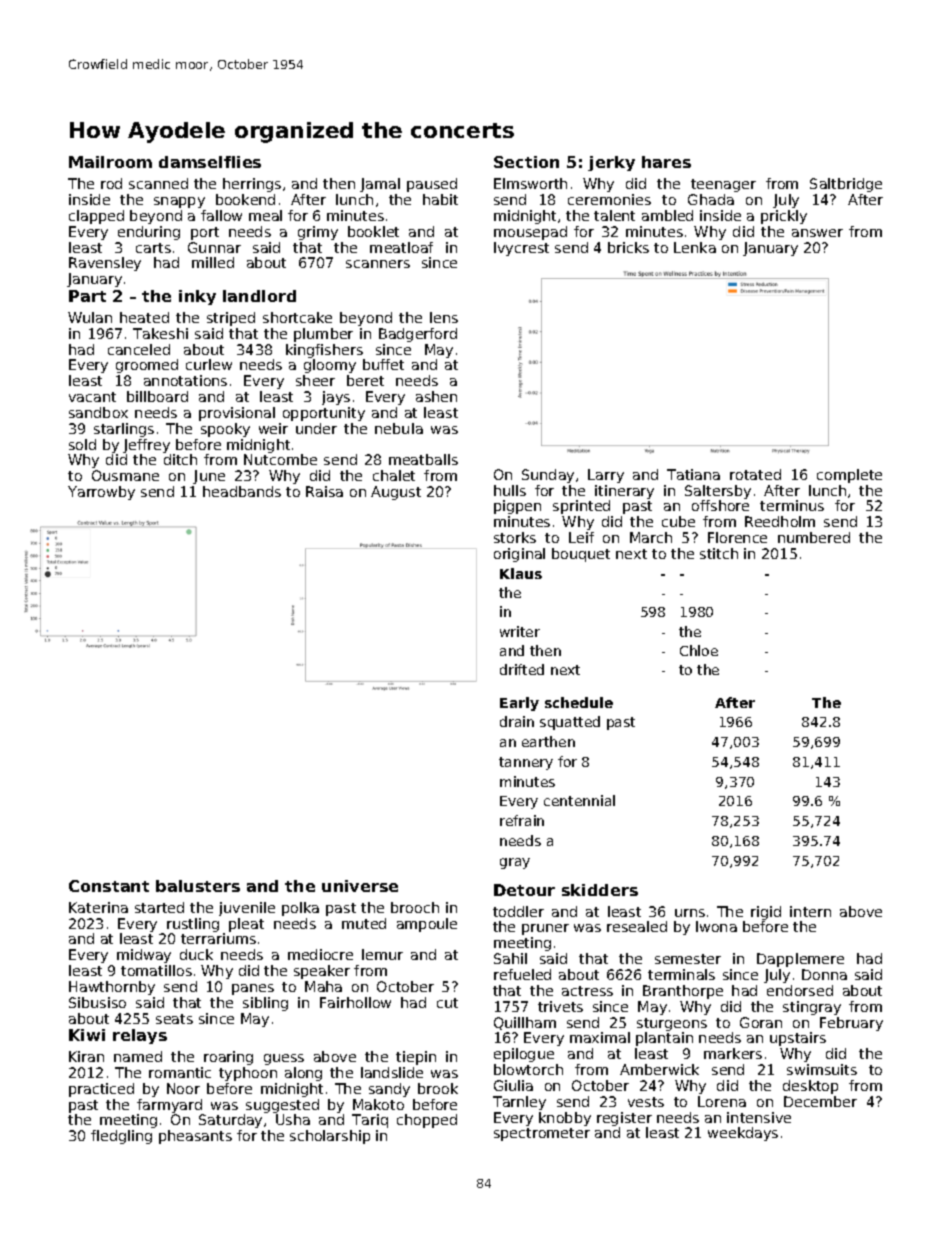 This screenshot has width=952, height=1233. What do you see at coordinates (101, 493) in the screenshot?
I see `Yarrowby` at bounding box center [101, 493].
